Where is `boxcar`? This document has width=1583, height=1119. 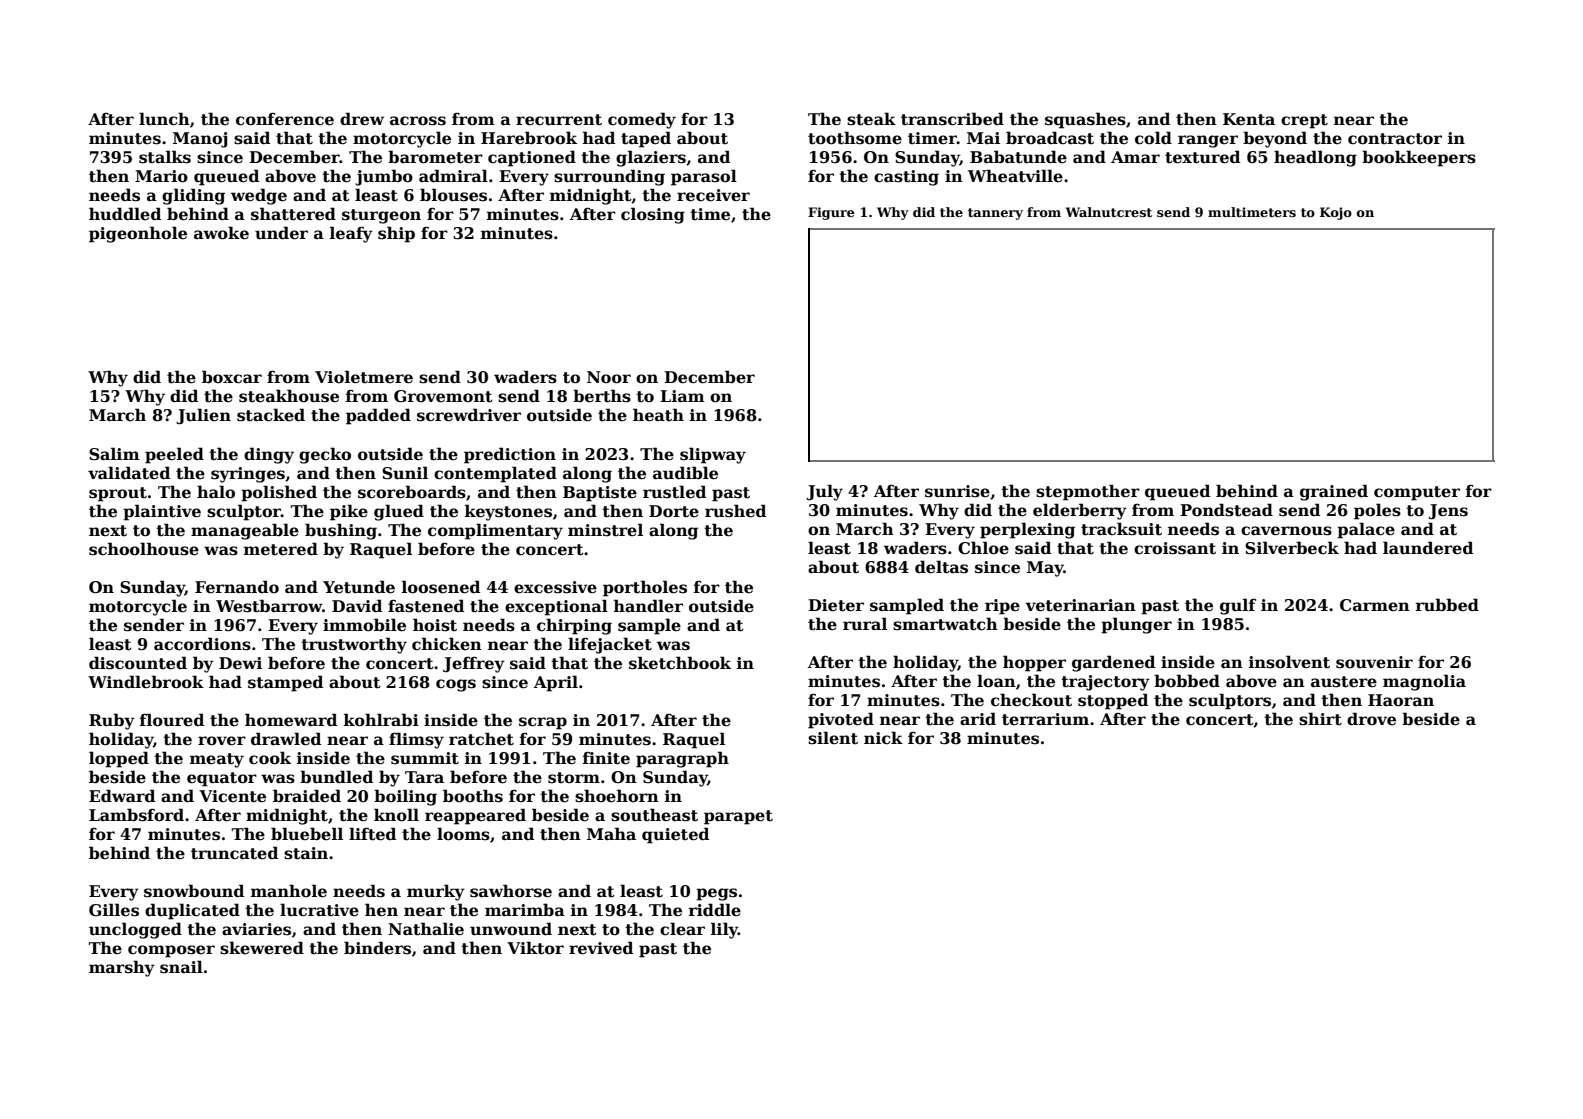 boxcar is located at coordinates (232, 377).
